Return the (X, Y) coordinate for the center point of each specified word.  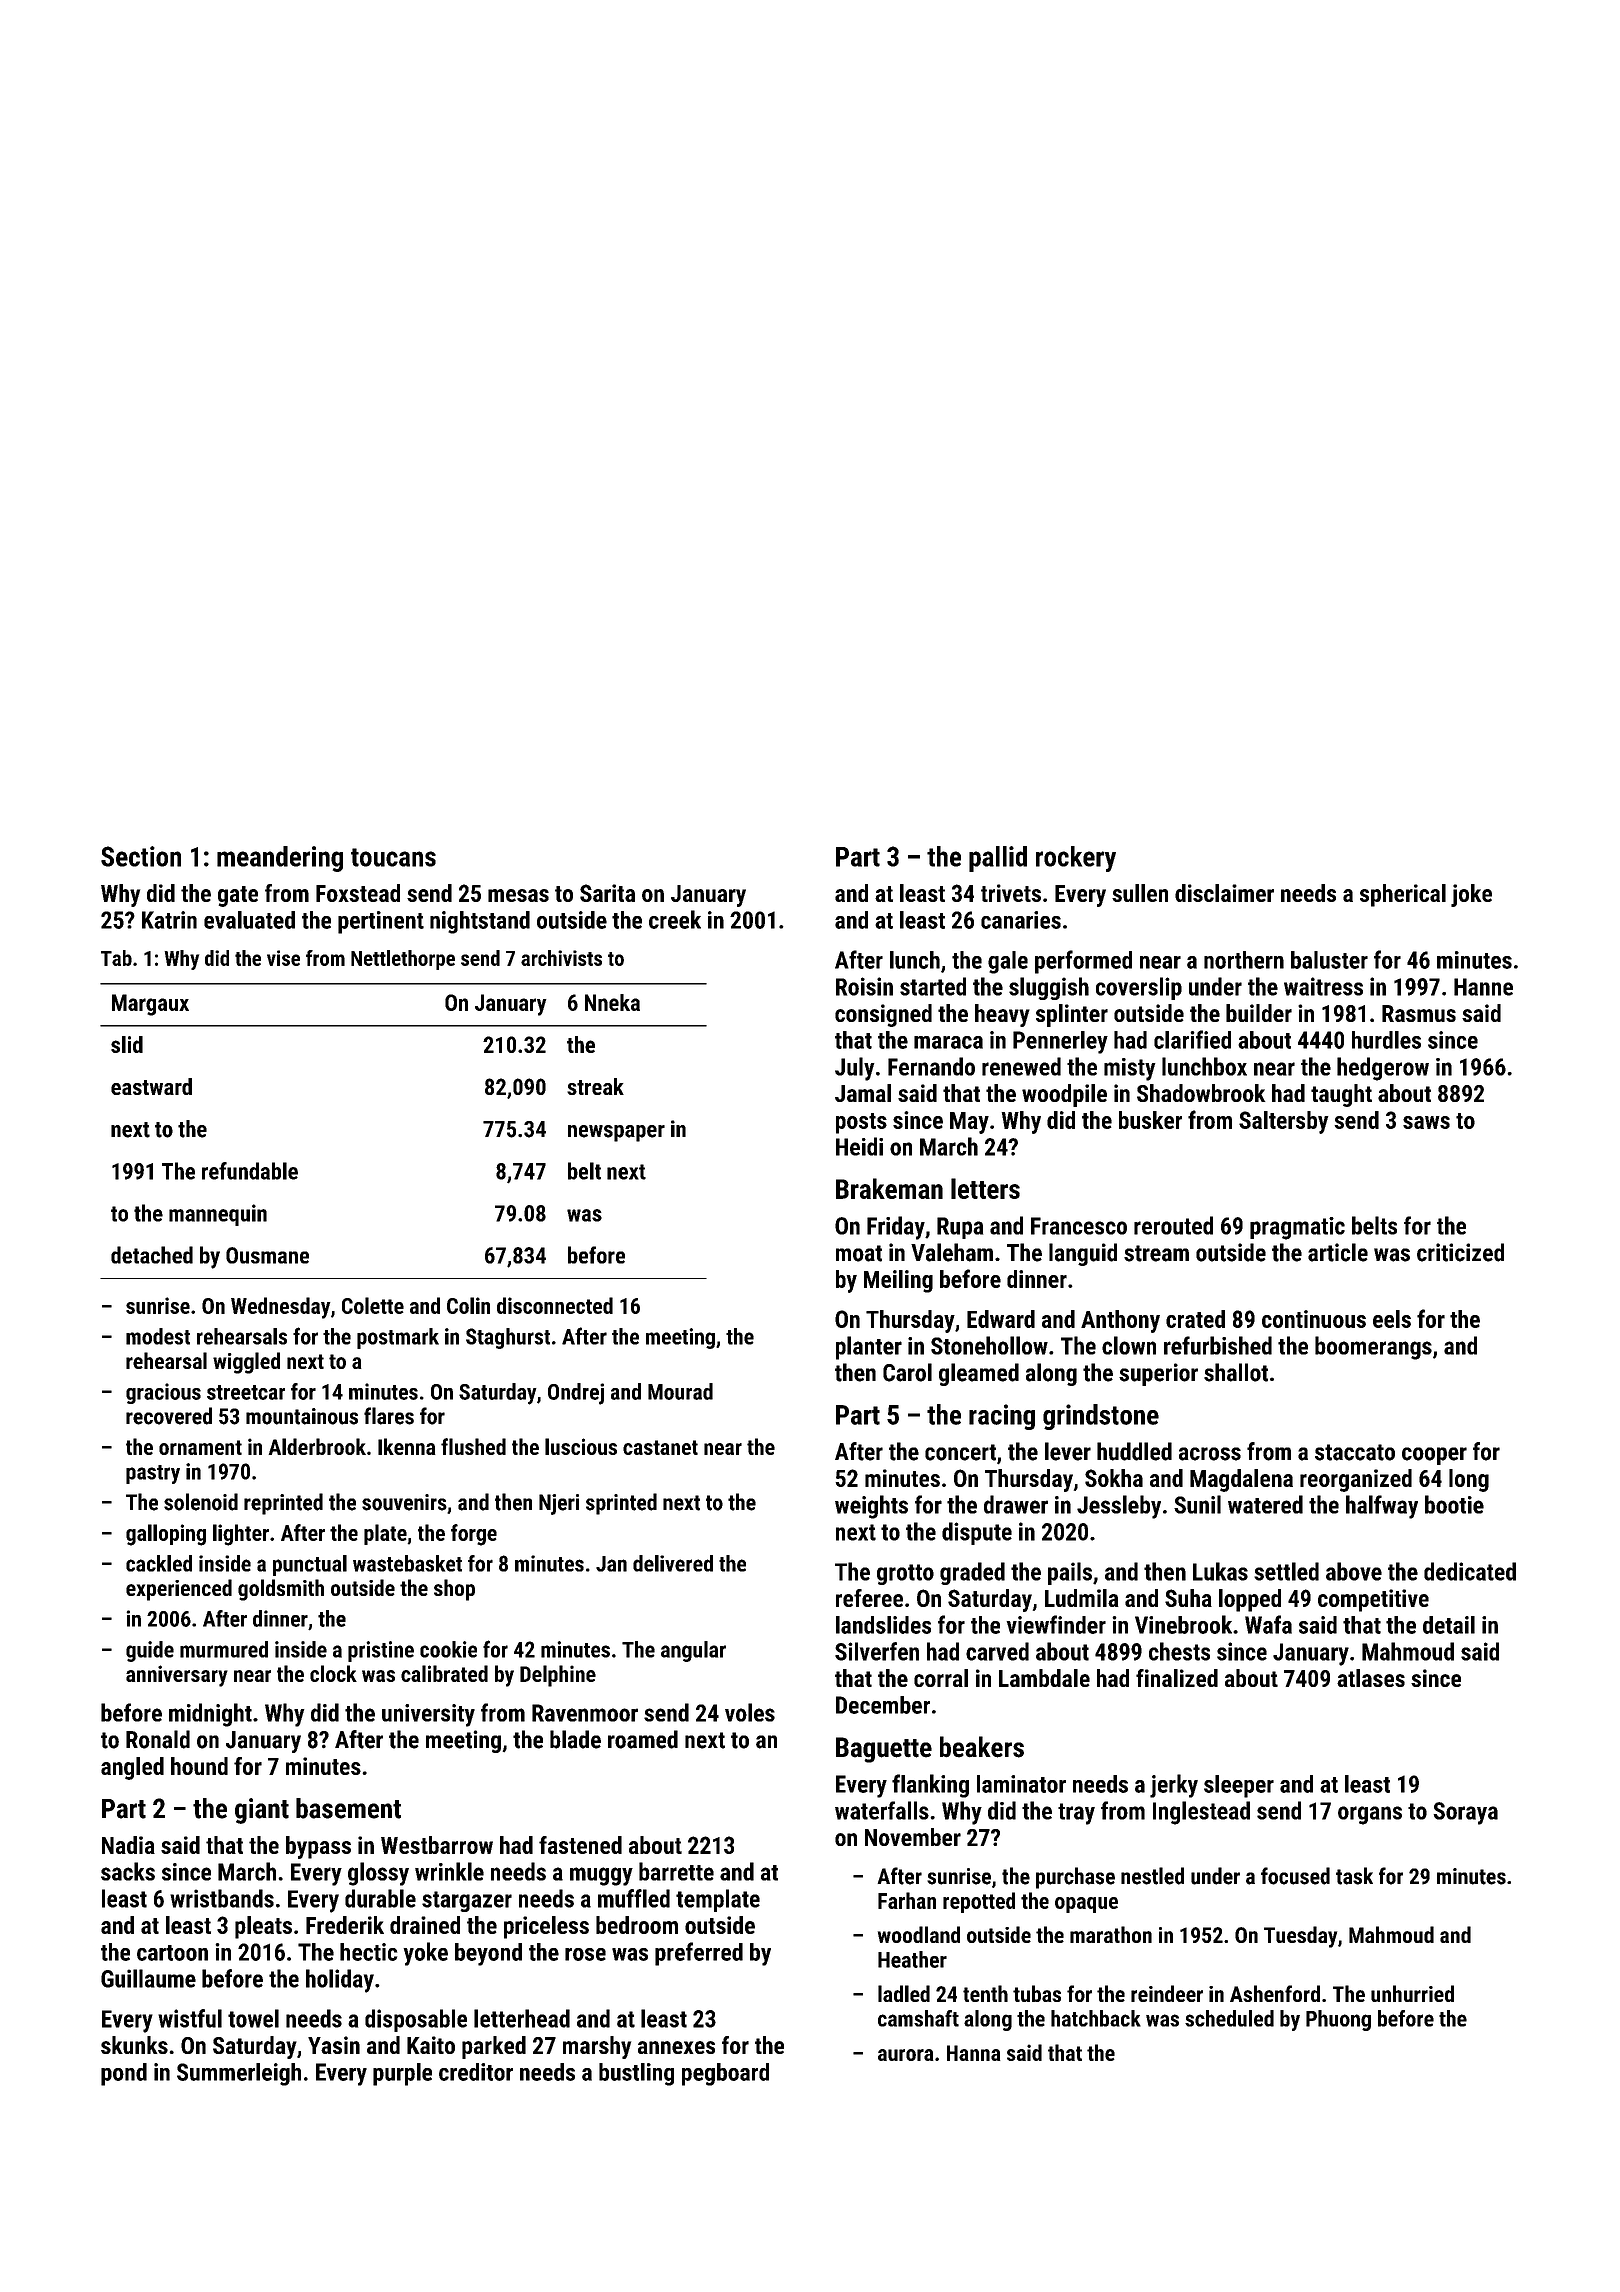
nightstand (480, 922)
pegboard (725, 2074)
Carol (907, 1372)
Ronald (158, 1739)
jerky (1174, 1786)
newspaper (616, 1133)
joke (1471, 895)
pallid (998, 859)
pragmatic (1297, 1228)
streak (595, 1086)
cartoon (172, 1953)
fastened (580, 1845)
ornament (200, 1447)
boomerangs (1373, 1348)
